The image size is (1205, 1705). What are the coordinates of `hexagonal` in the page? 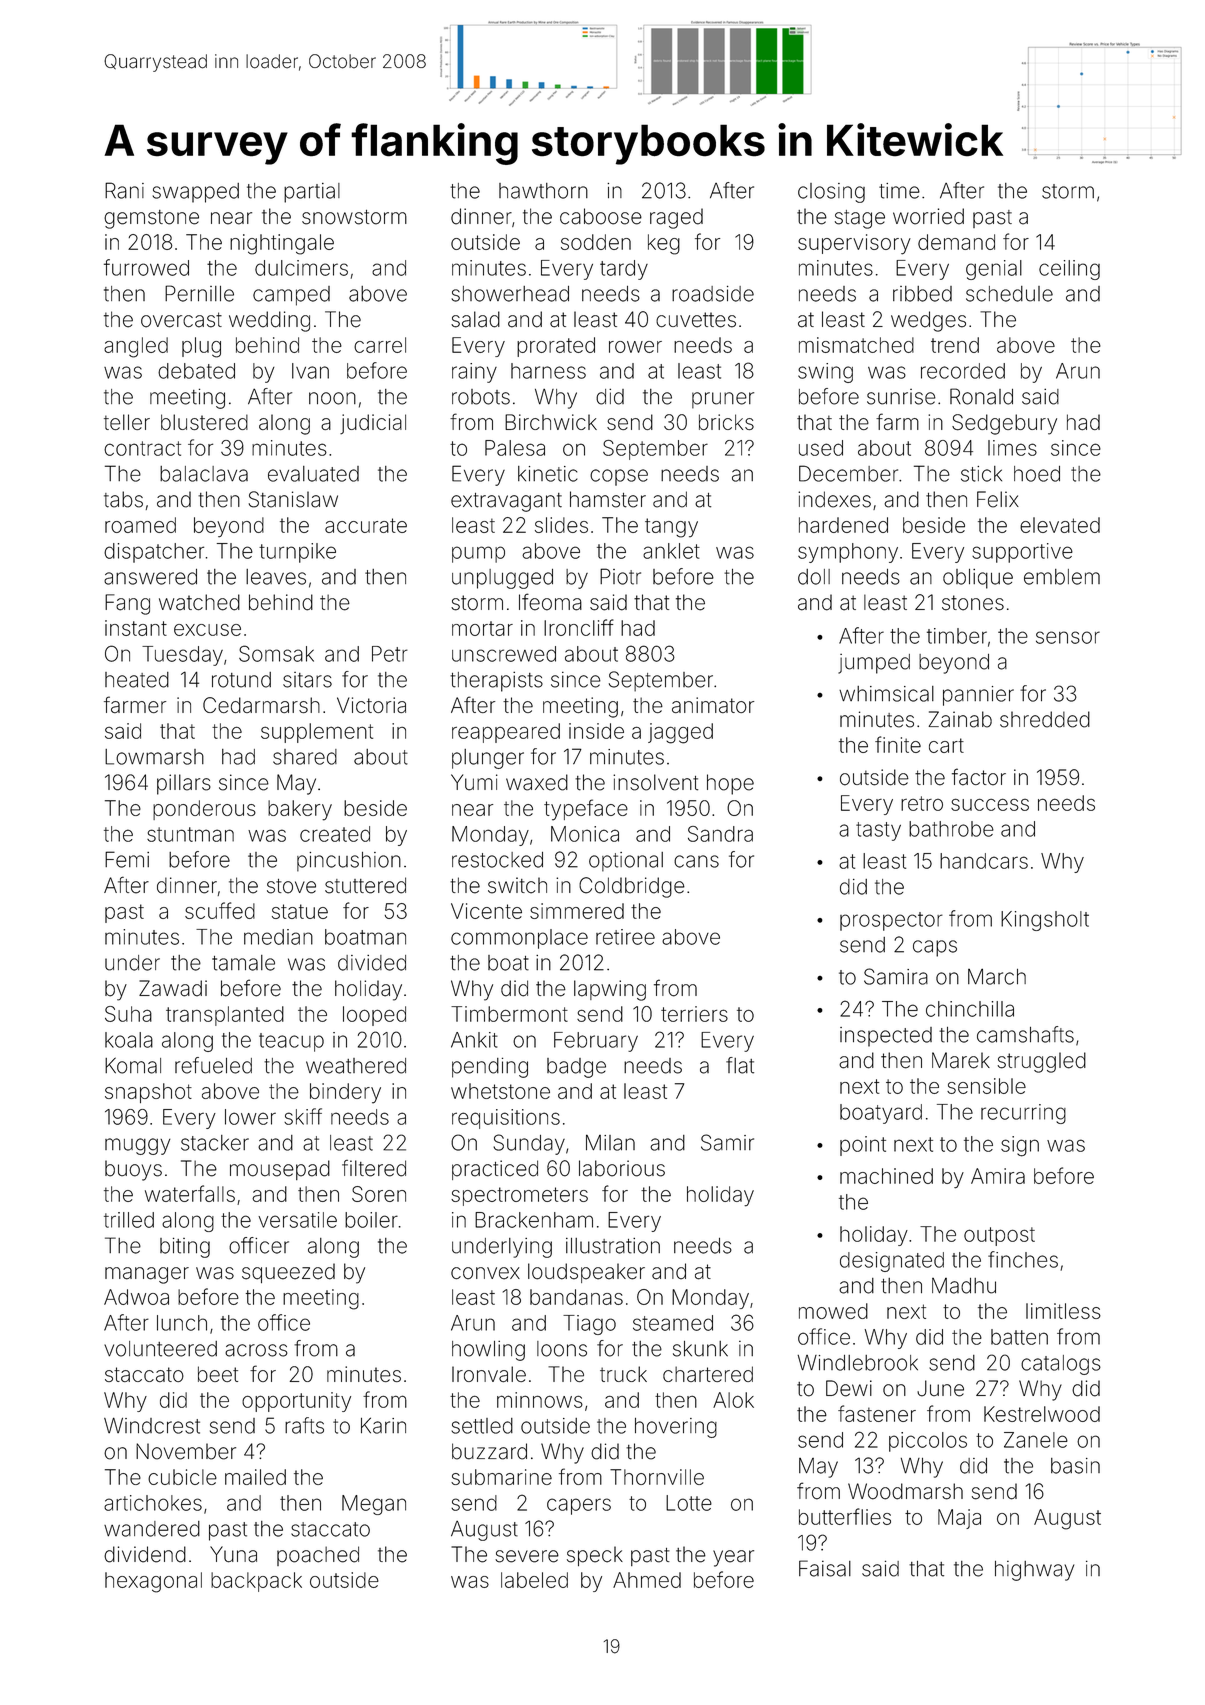 It's located at (153, 1582).
